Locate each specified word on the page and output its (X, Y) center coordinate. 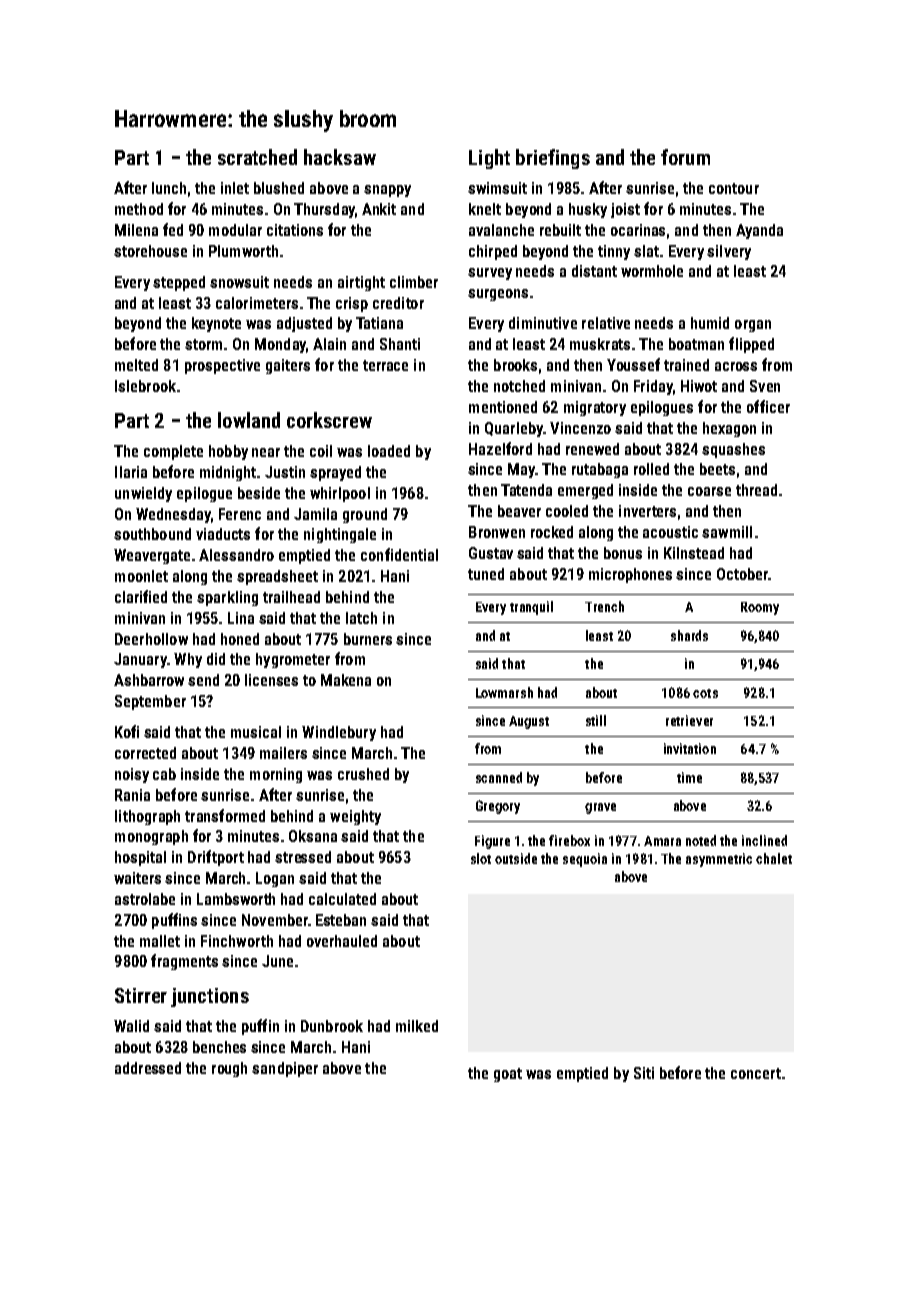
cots (705, 693)
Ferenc (240, 514)
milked (417, 1026)
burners (368, 639)
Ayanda (759, 231)
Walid (131, 1026)
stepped (179, 283)
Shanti (400, 344)
